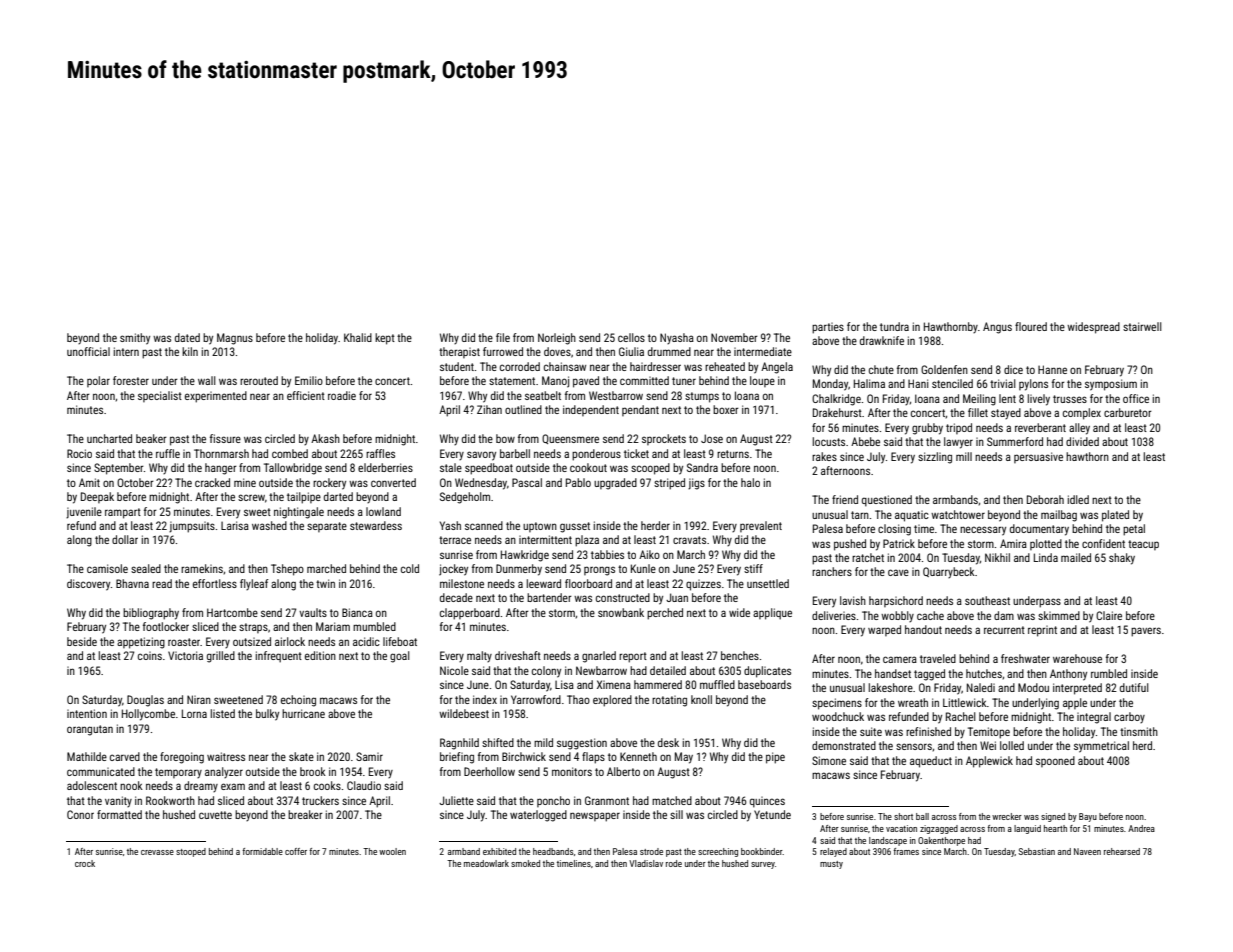  I want to click on crock, so click(85, 863).
